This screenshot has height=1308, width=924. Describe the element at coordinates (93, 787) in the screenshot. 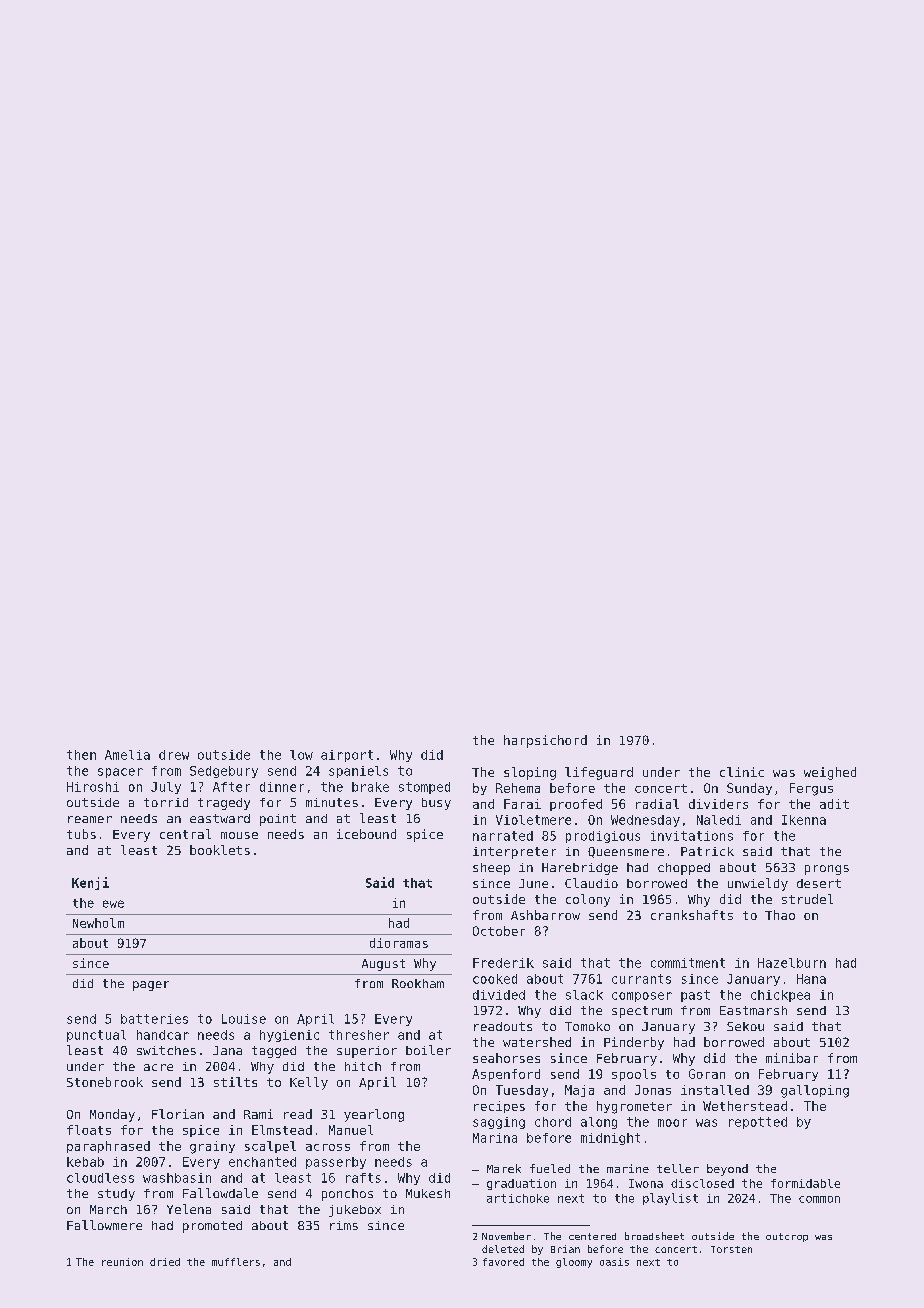

I see `Hiroshi` at that location.
